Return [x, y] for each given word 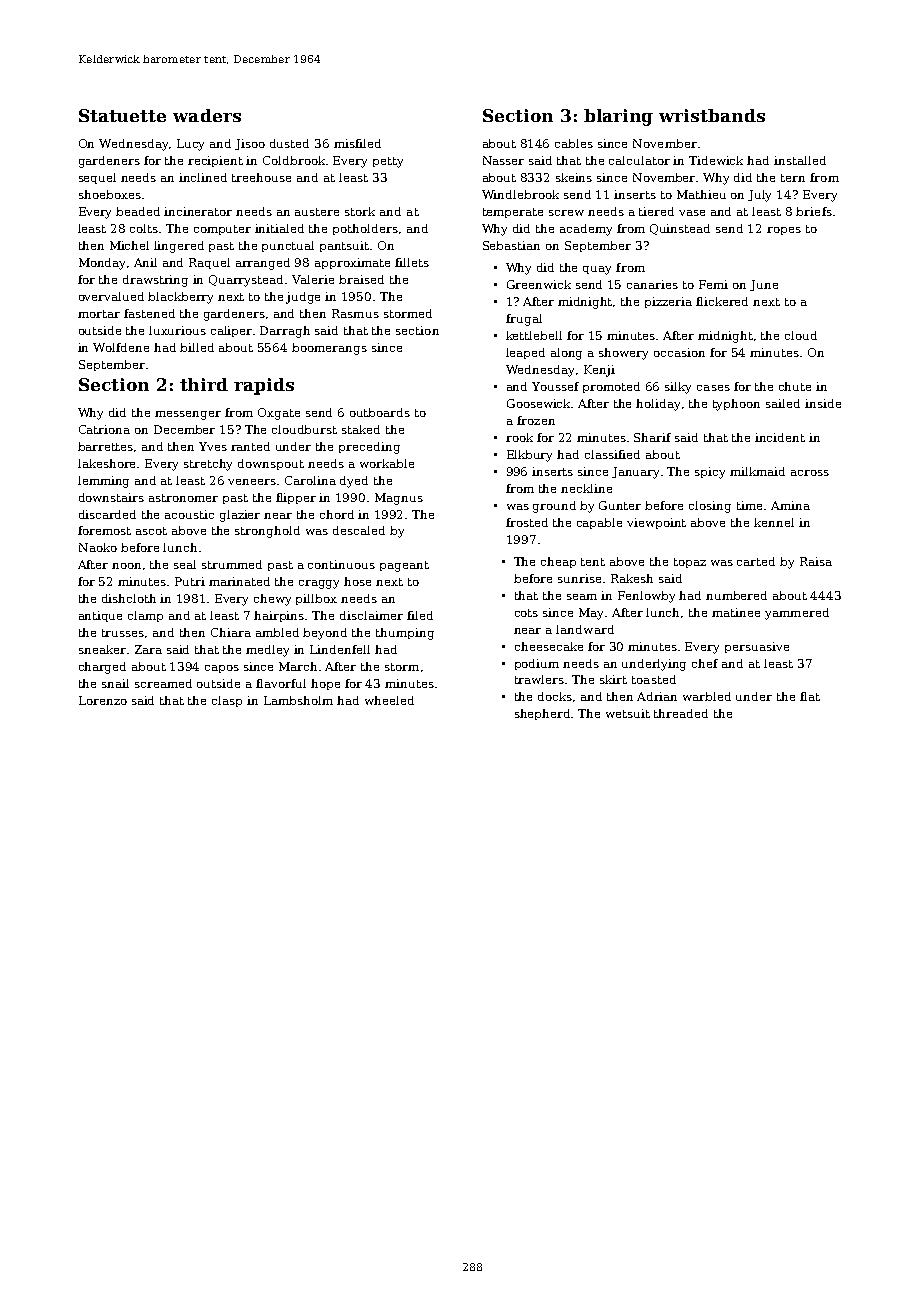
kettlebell [534, 335]
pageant [404, 566]
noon [126, 566]
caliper [231, 331]
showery [623, 354]
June [764, 285]
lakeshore [108, 463]
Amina [790, 505]
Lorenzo [103, 700]
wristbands [712, 115]
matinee [736, 612]
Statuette [122, 115]
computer [222, 230]
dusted [289, 143]
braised [361, 279]
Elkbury [529, 456]
